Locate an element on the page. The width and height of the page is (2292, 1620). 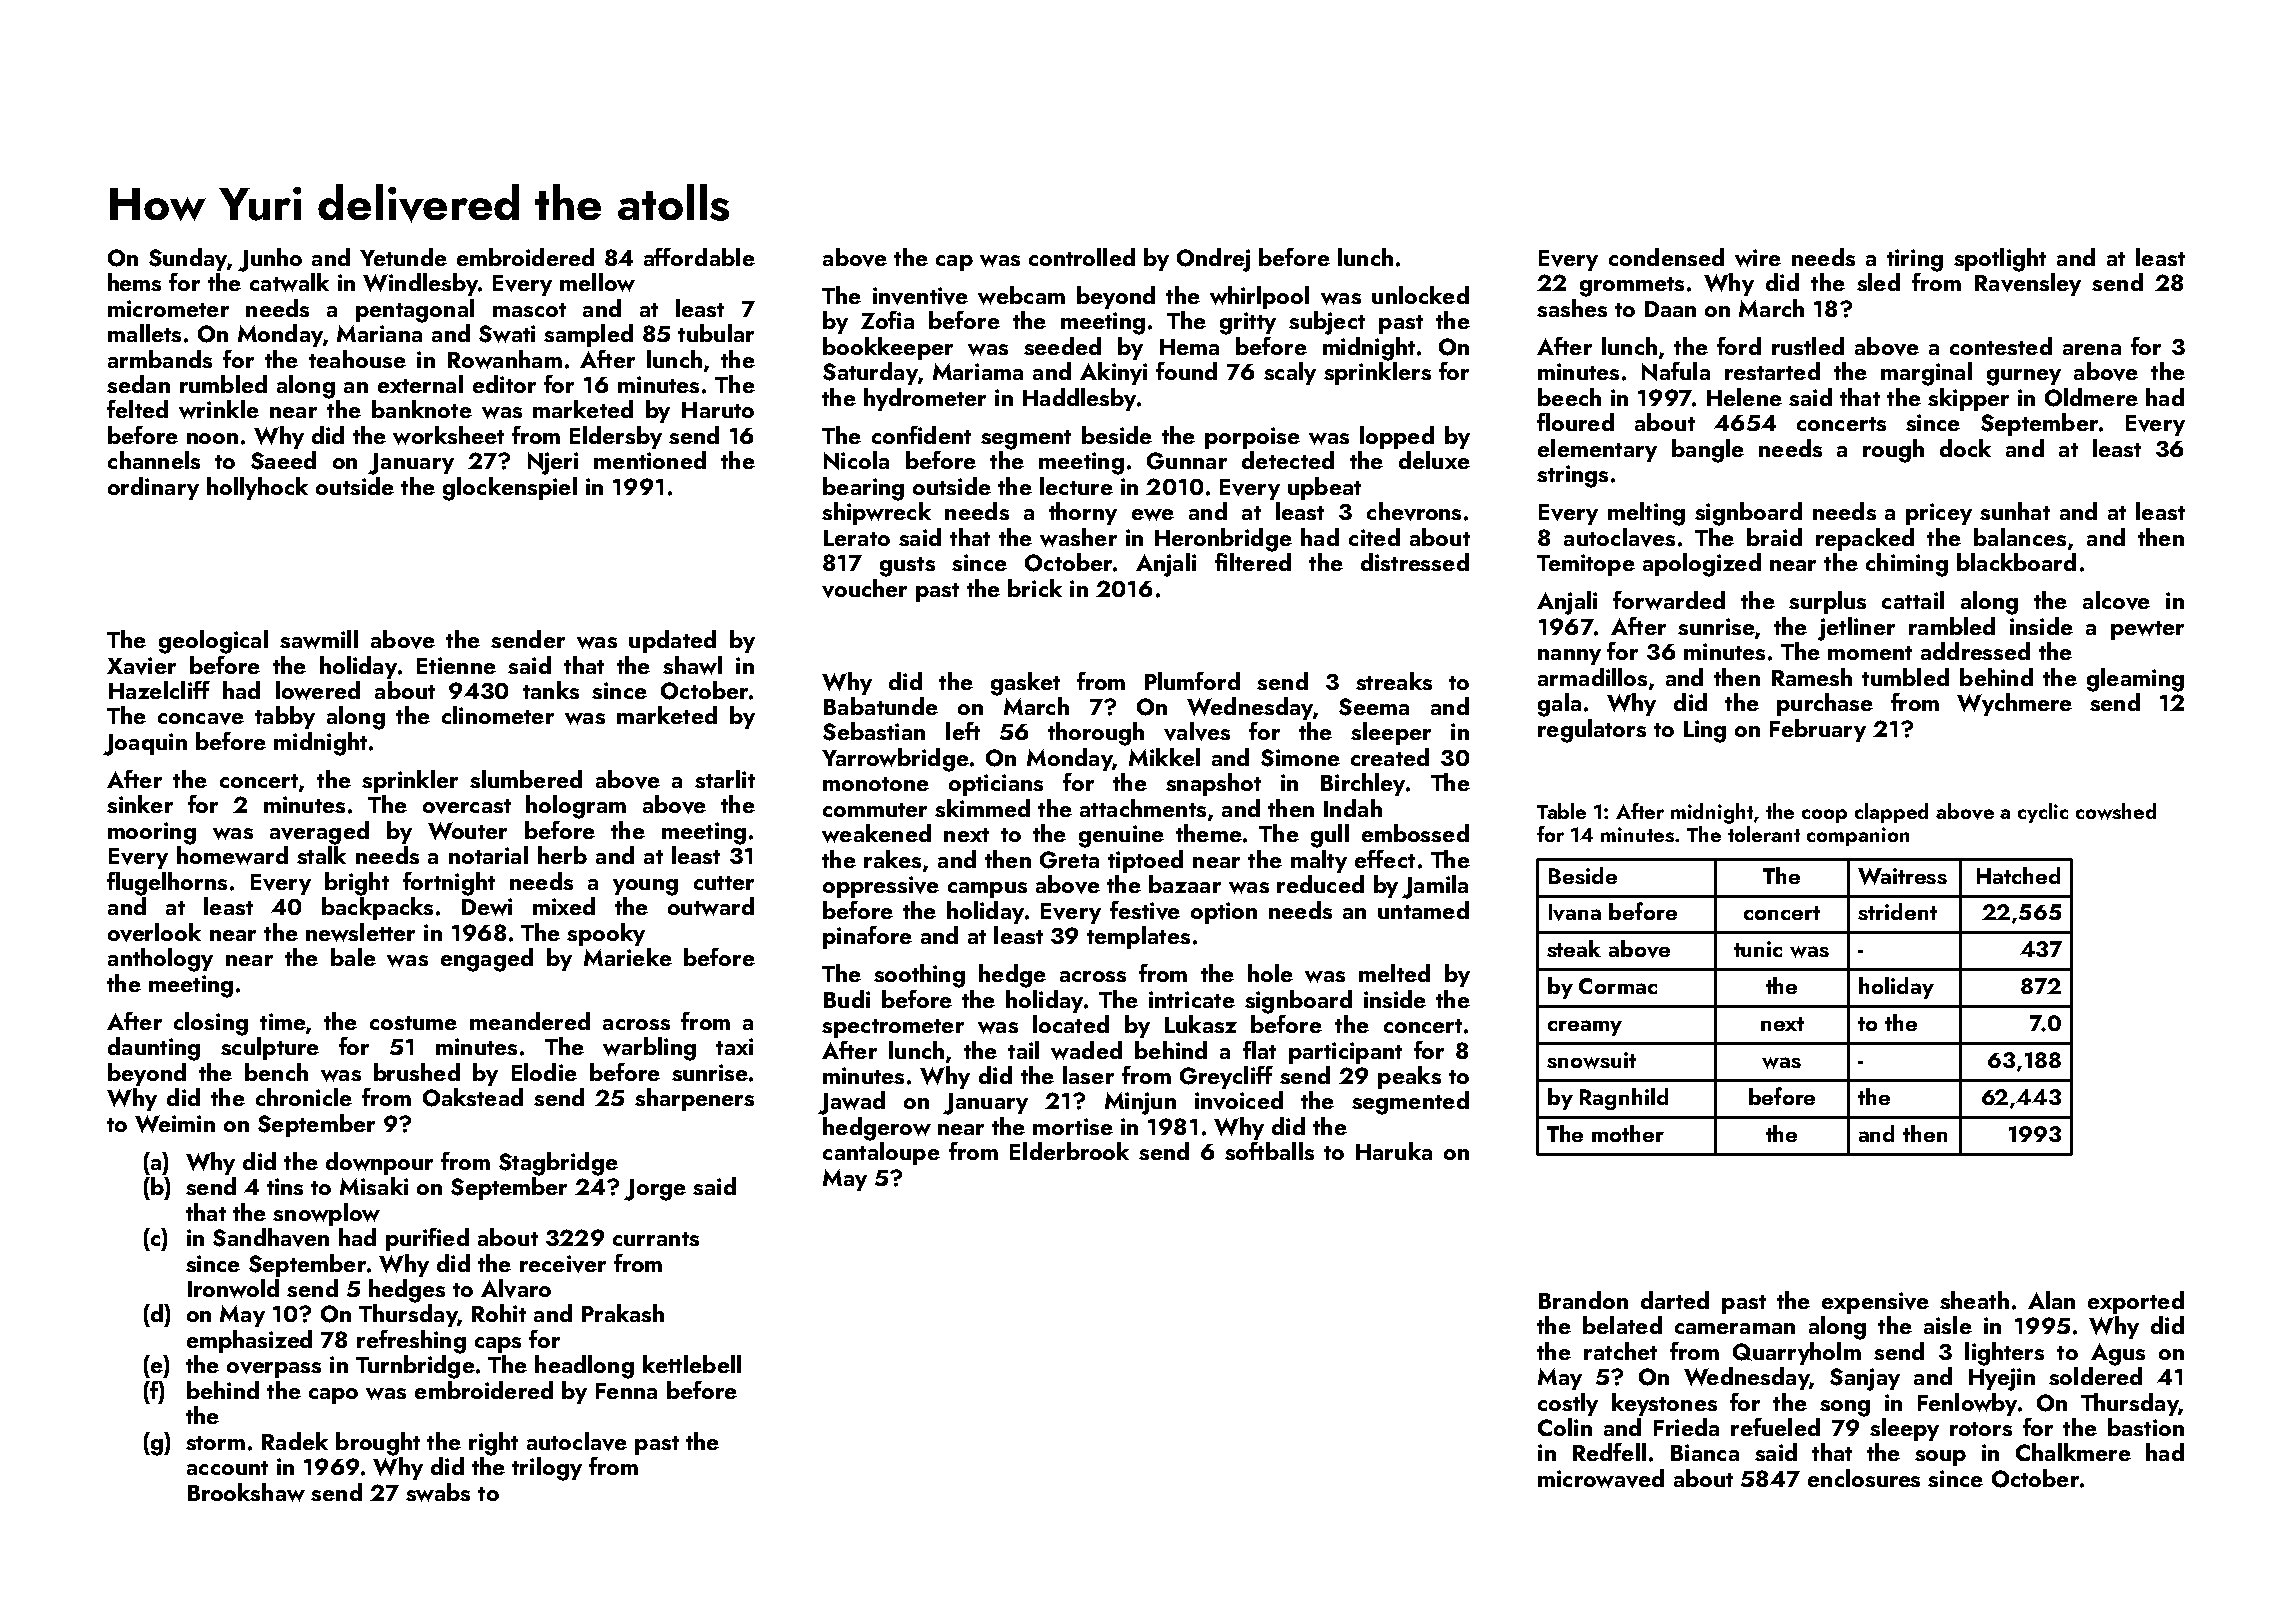
swabs is located at coordinates (438, 1492).
